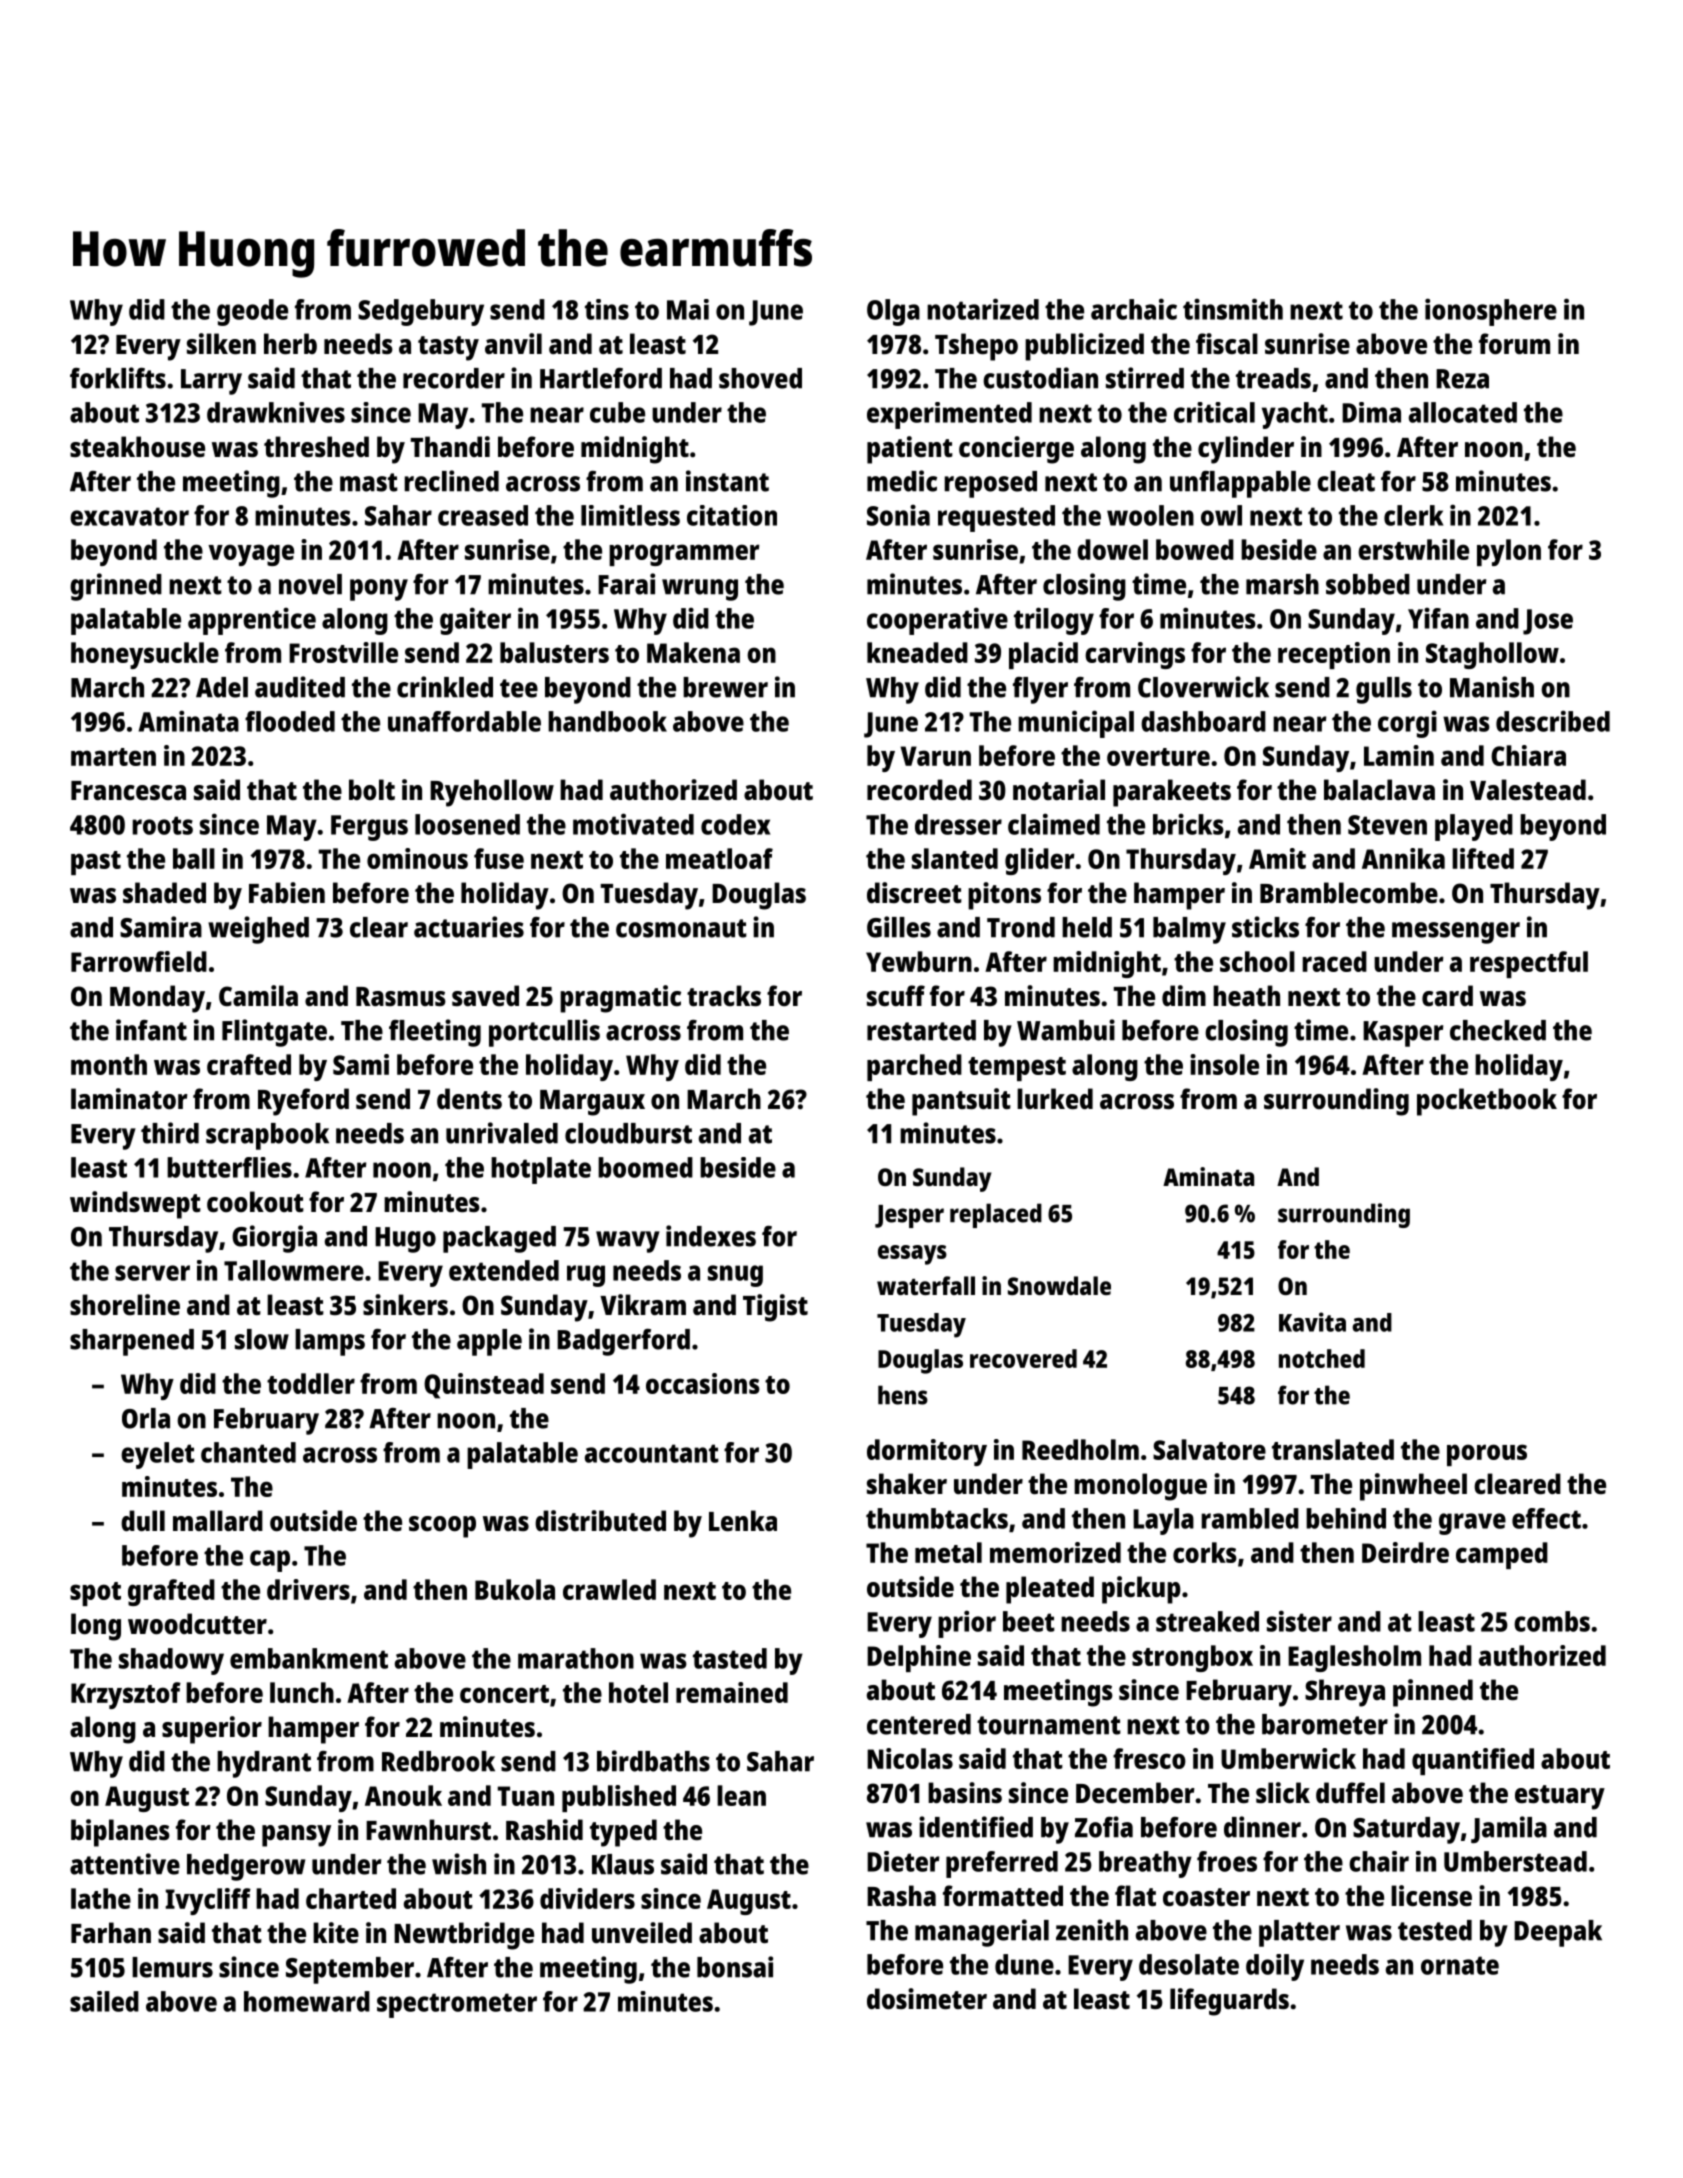 The width and height of the image is (1683, 2178). Describe the element at coordinates (1312, 1322) in the image. I see `Kavita` at that location.
